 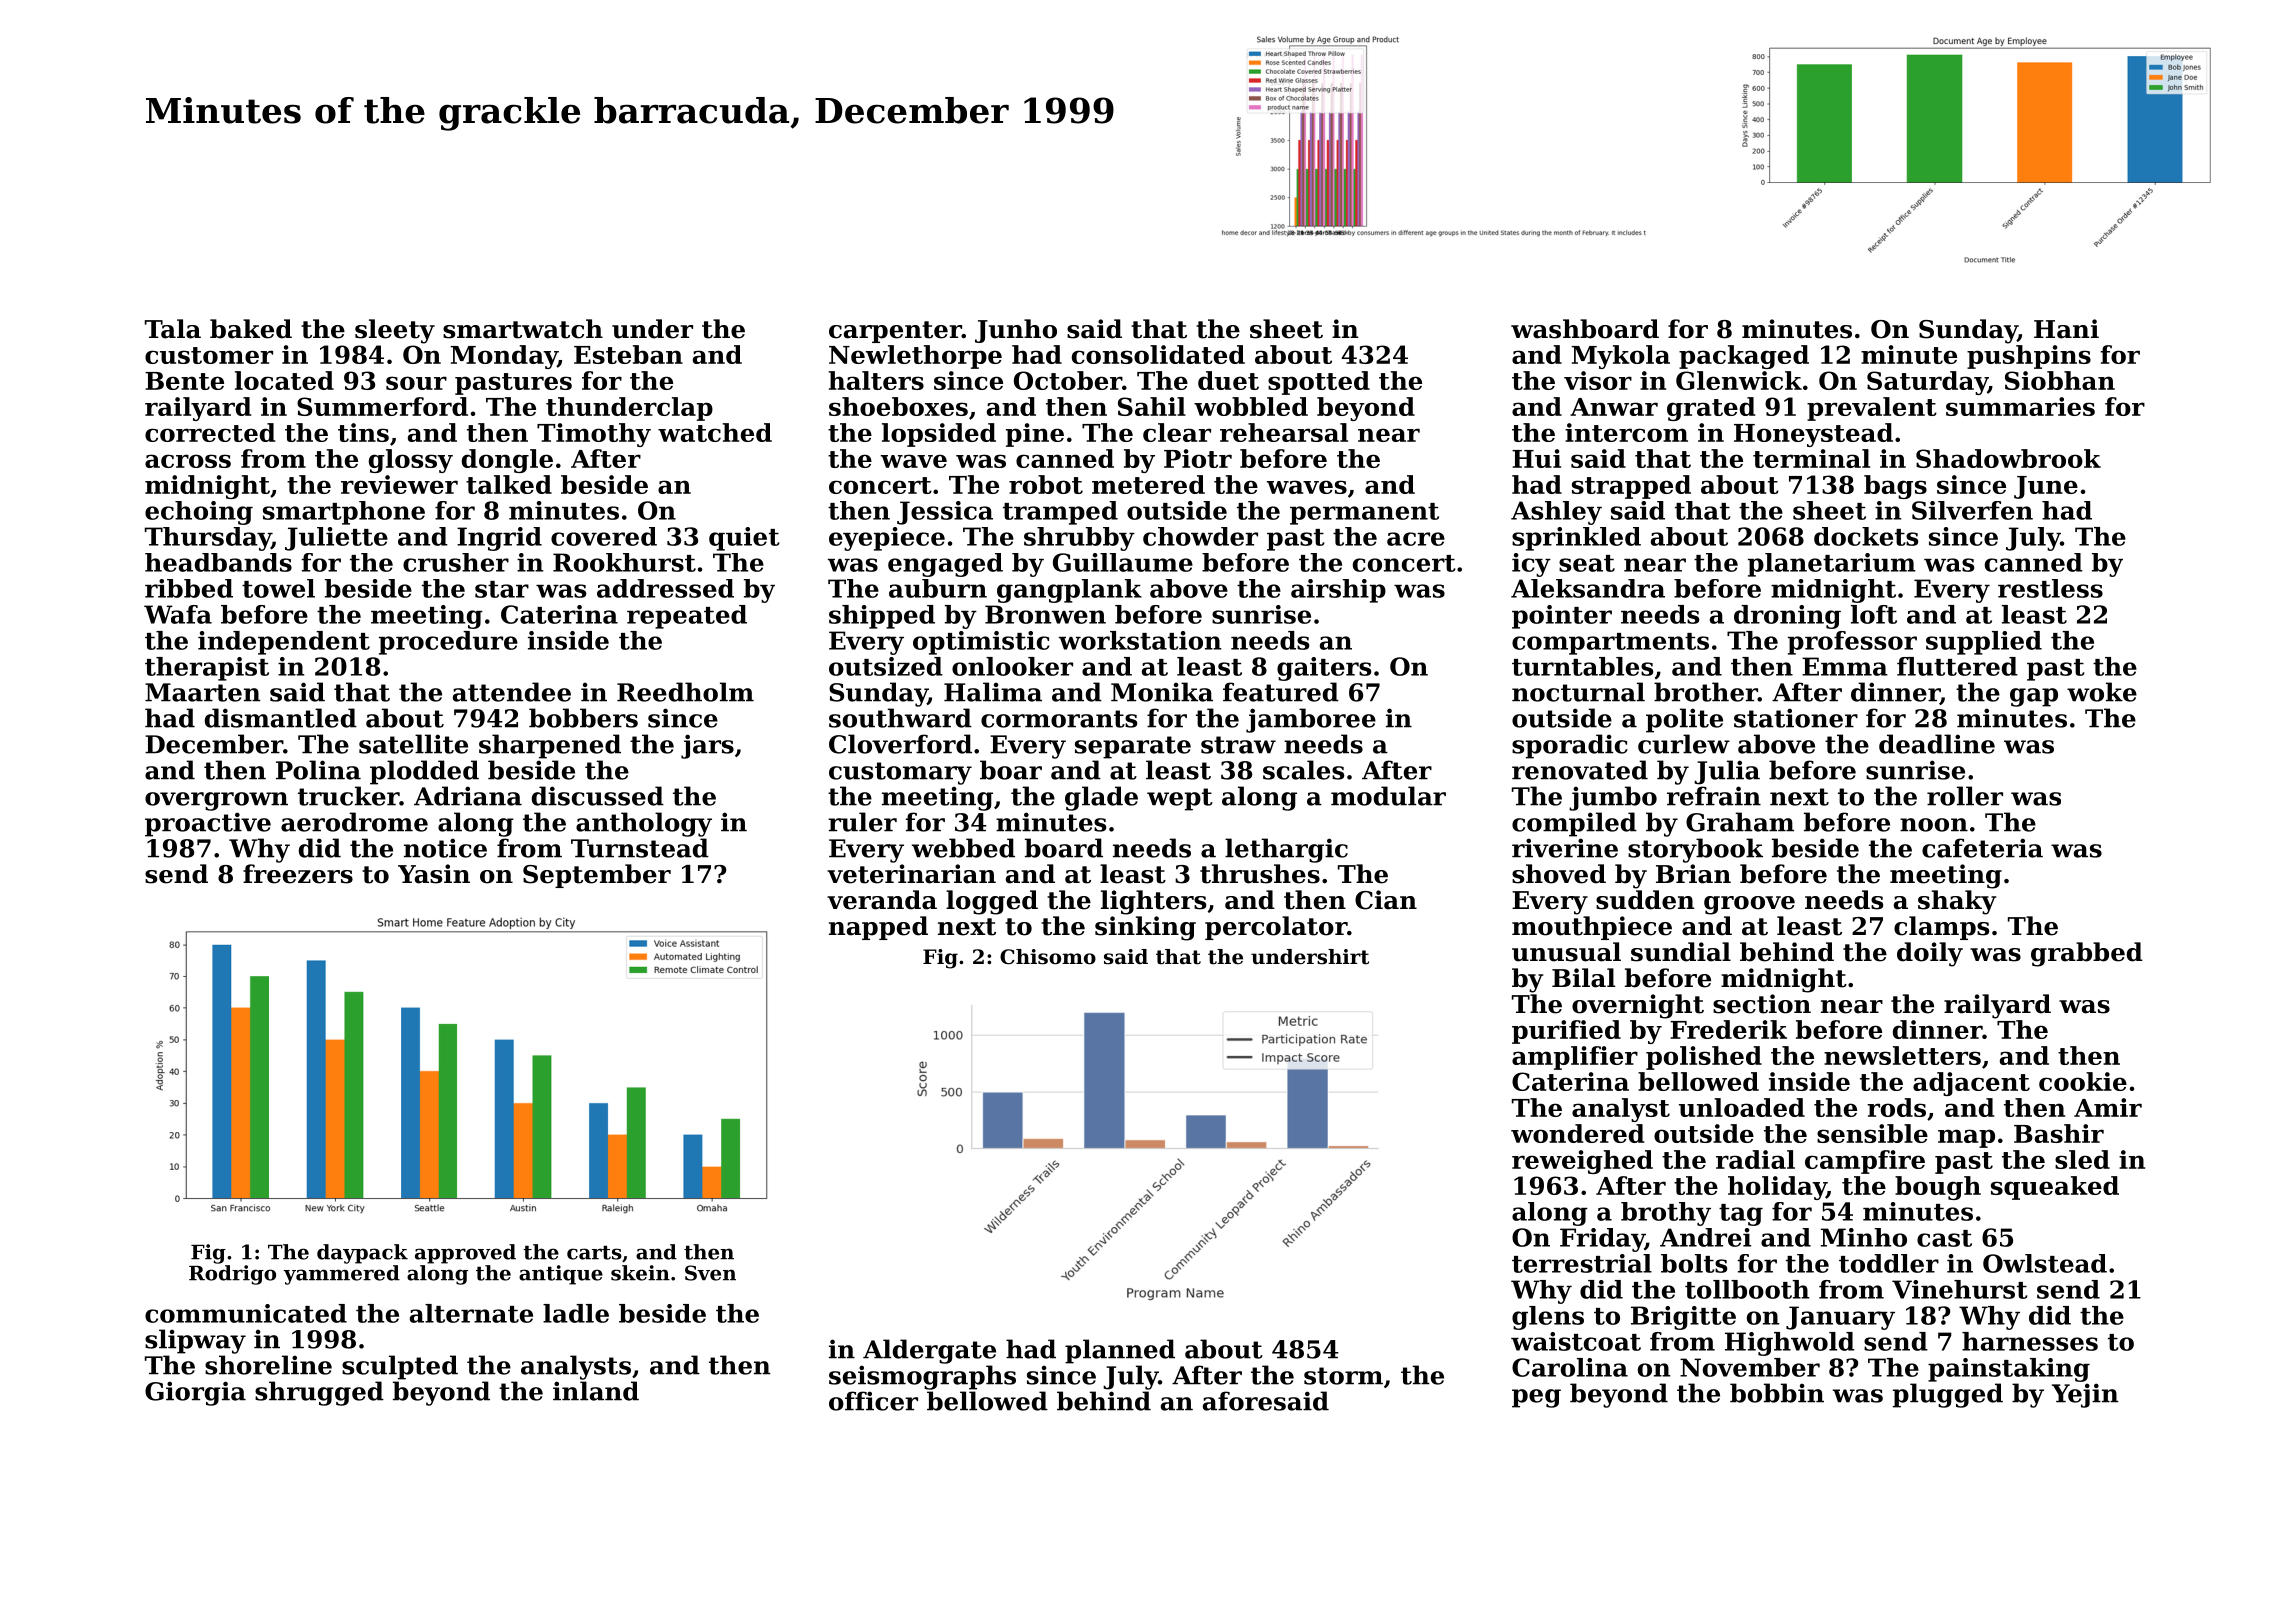 What do you see at coordinates (1200, 536) in the screenshot?
I see `chowder` at bounding box center [1200, 536].
